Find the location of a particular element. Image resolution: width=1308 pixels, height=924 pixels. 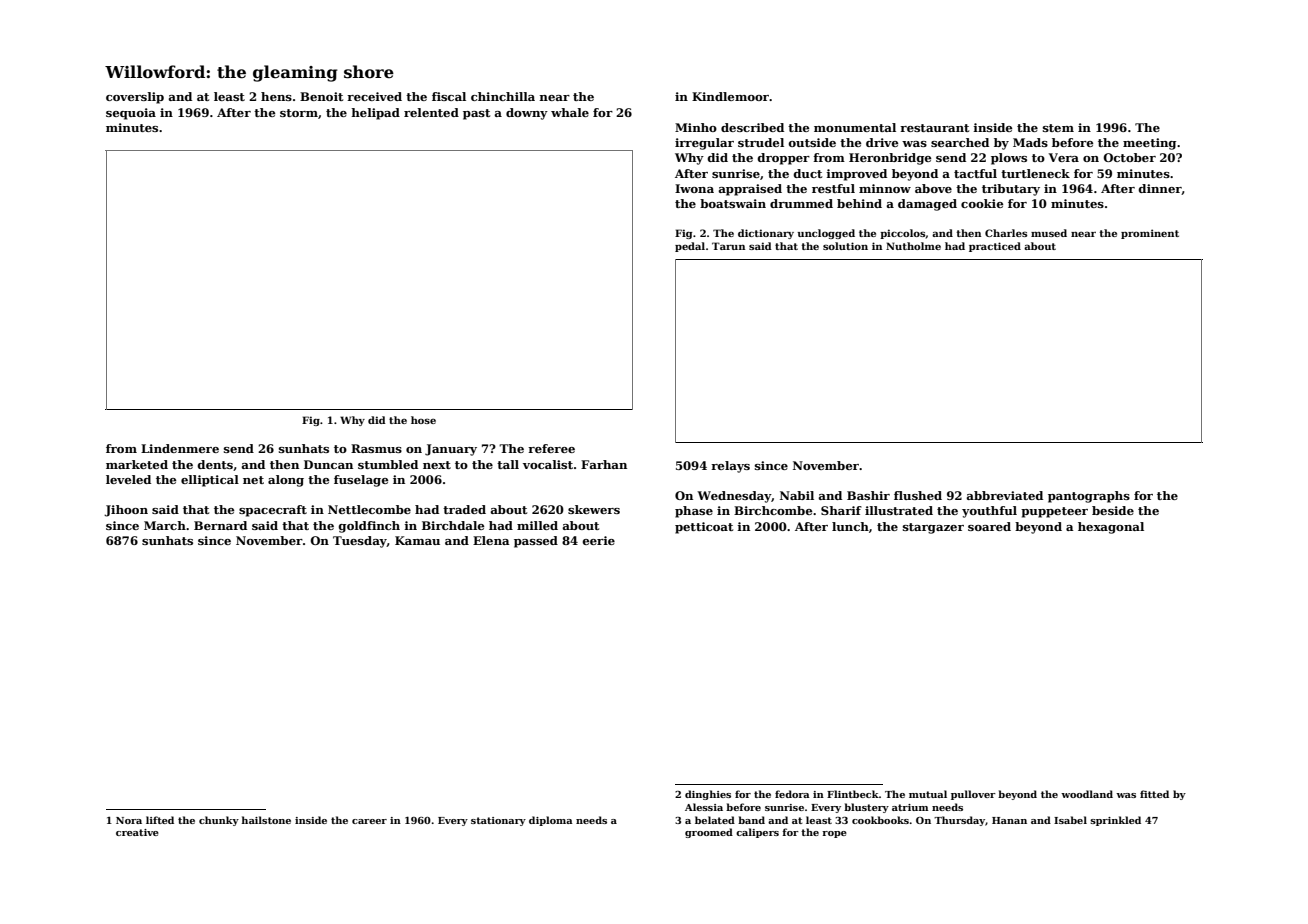

Benoit is located at coordinates (321, 96).
